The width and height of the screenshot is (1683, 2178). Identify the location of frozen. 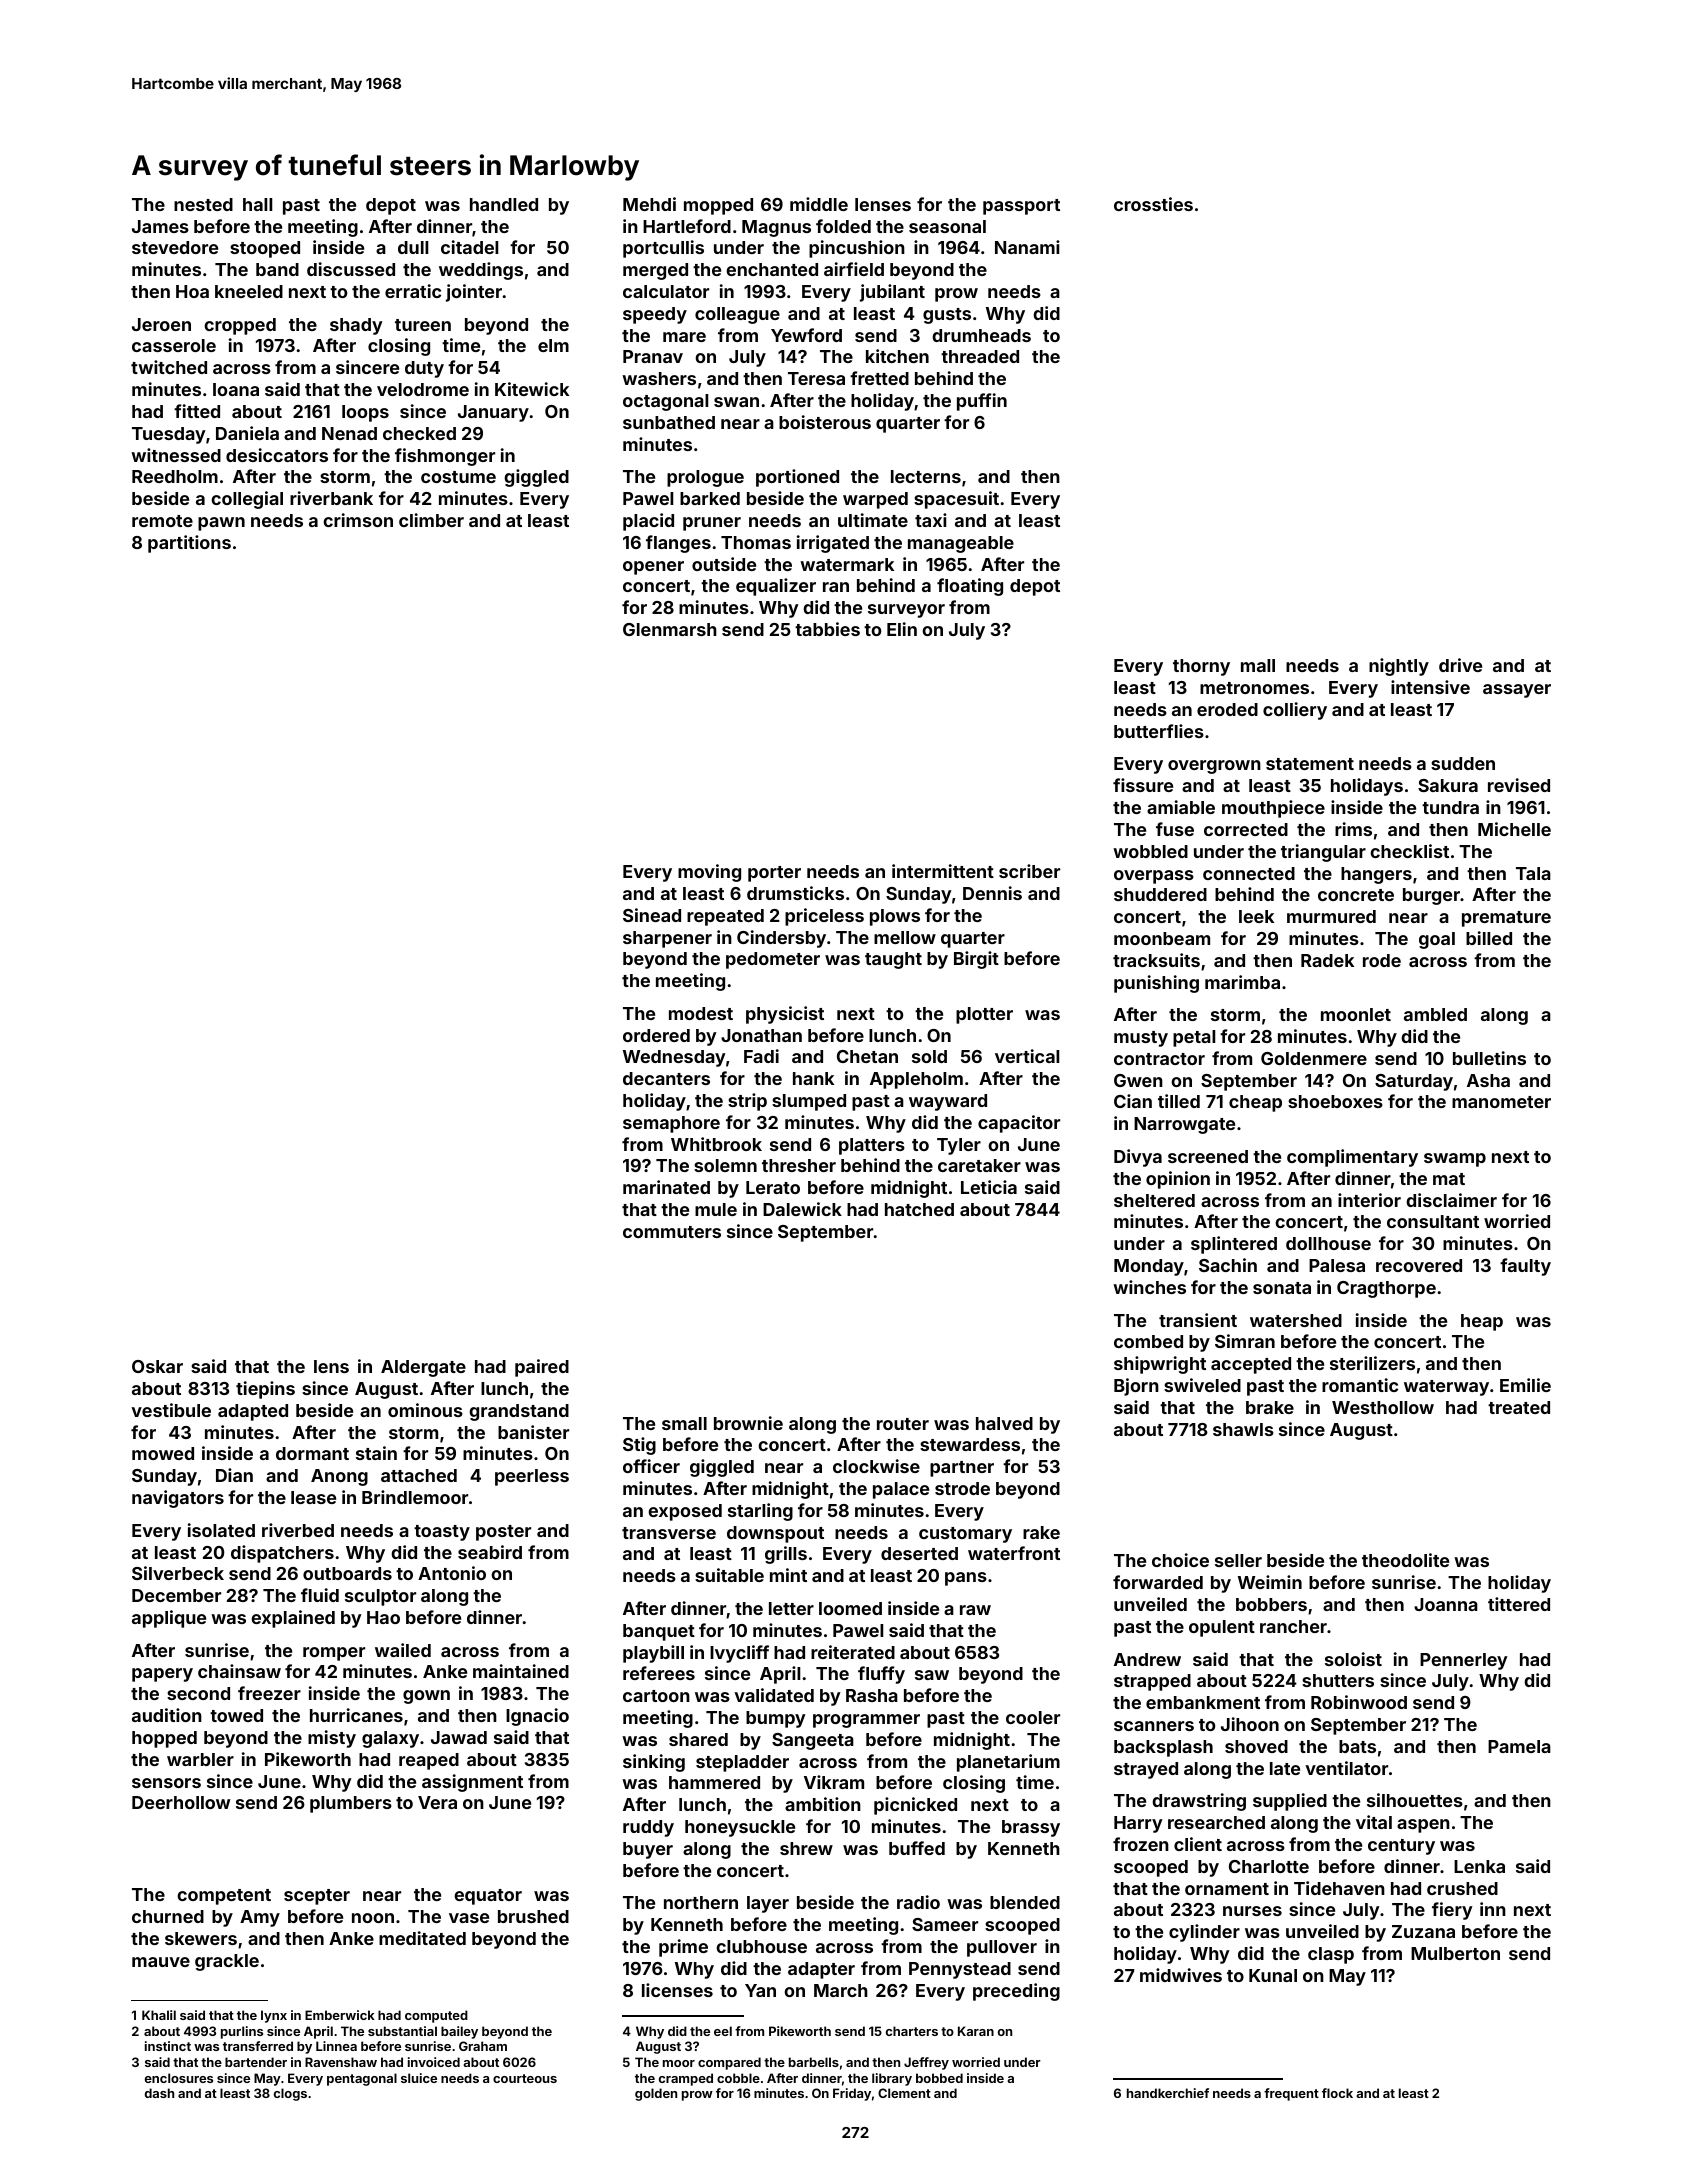
(1141, 1844).
